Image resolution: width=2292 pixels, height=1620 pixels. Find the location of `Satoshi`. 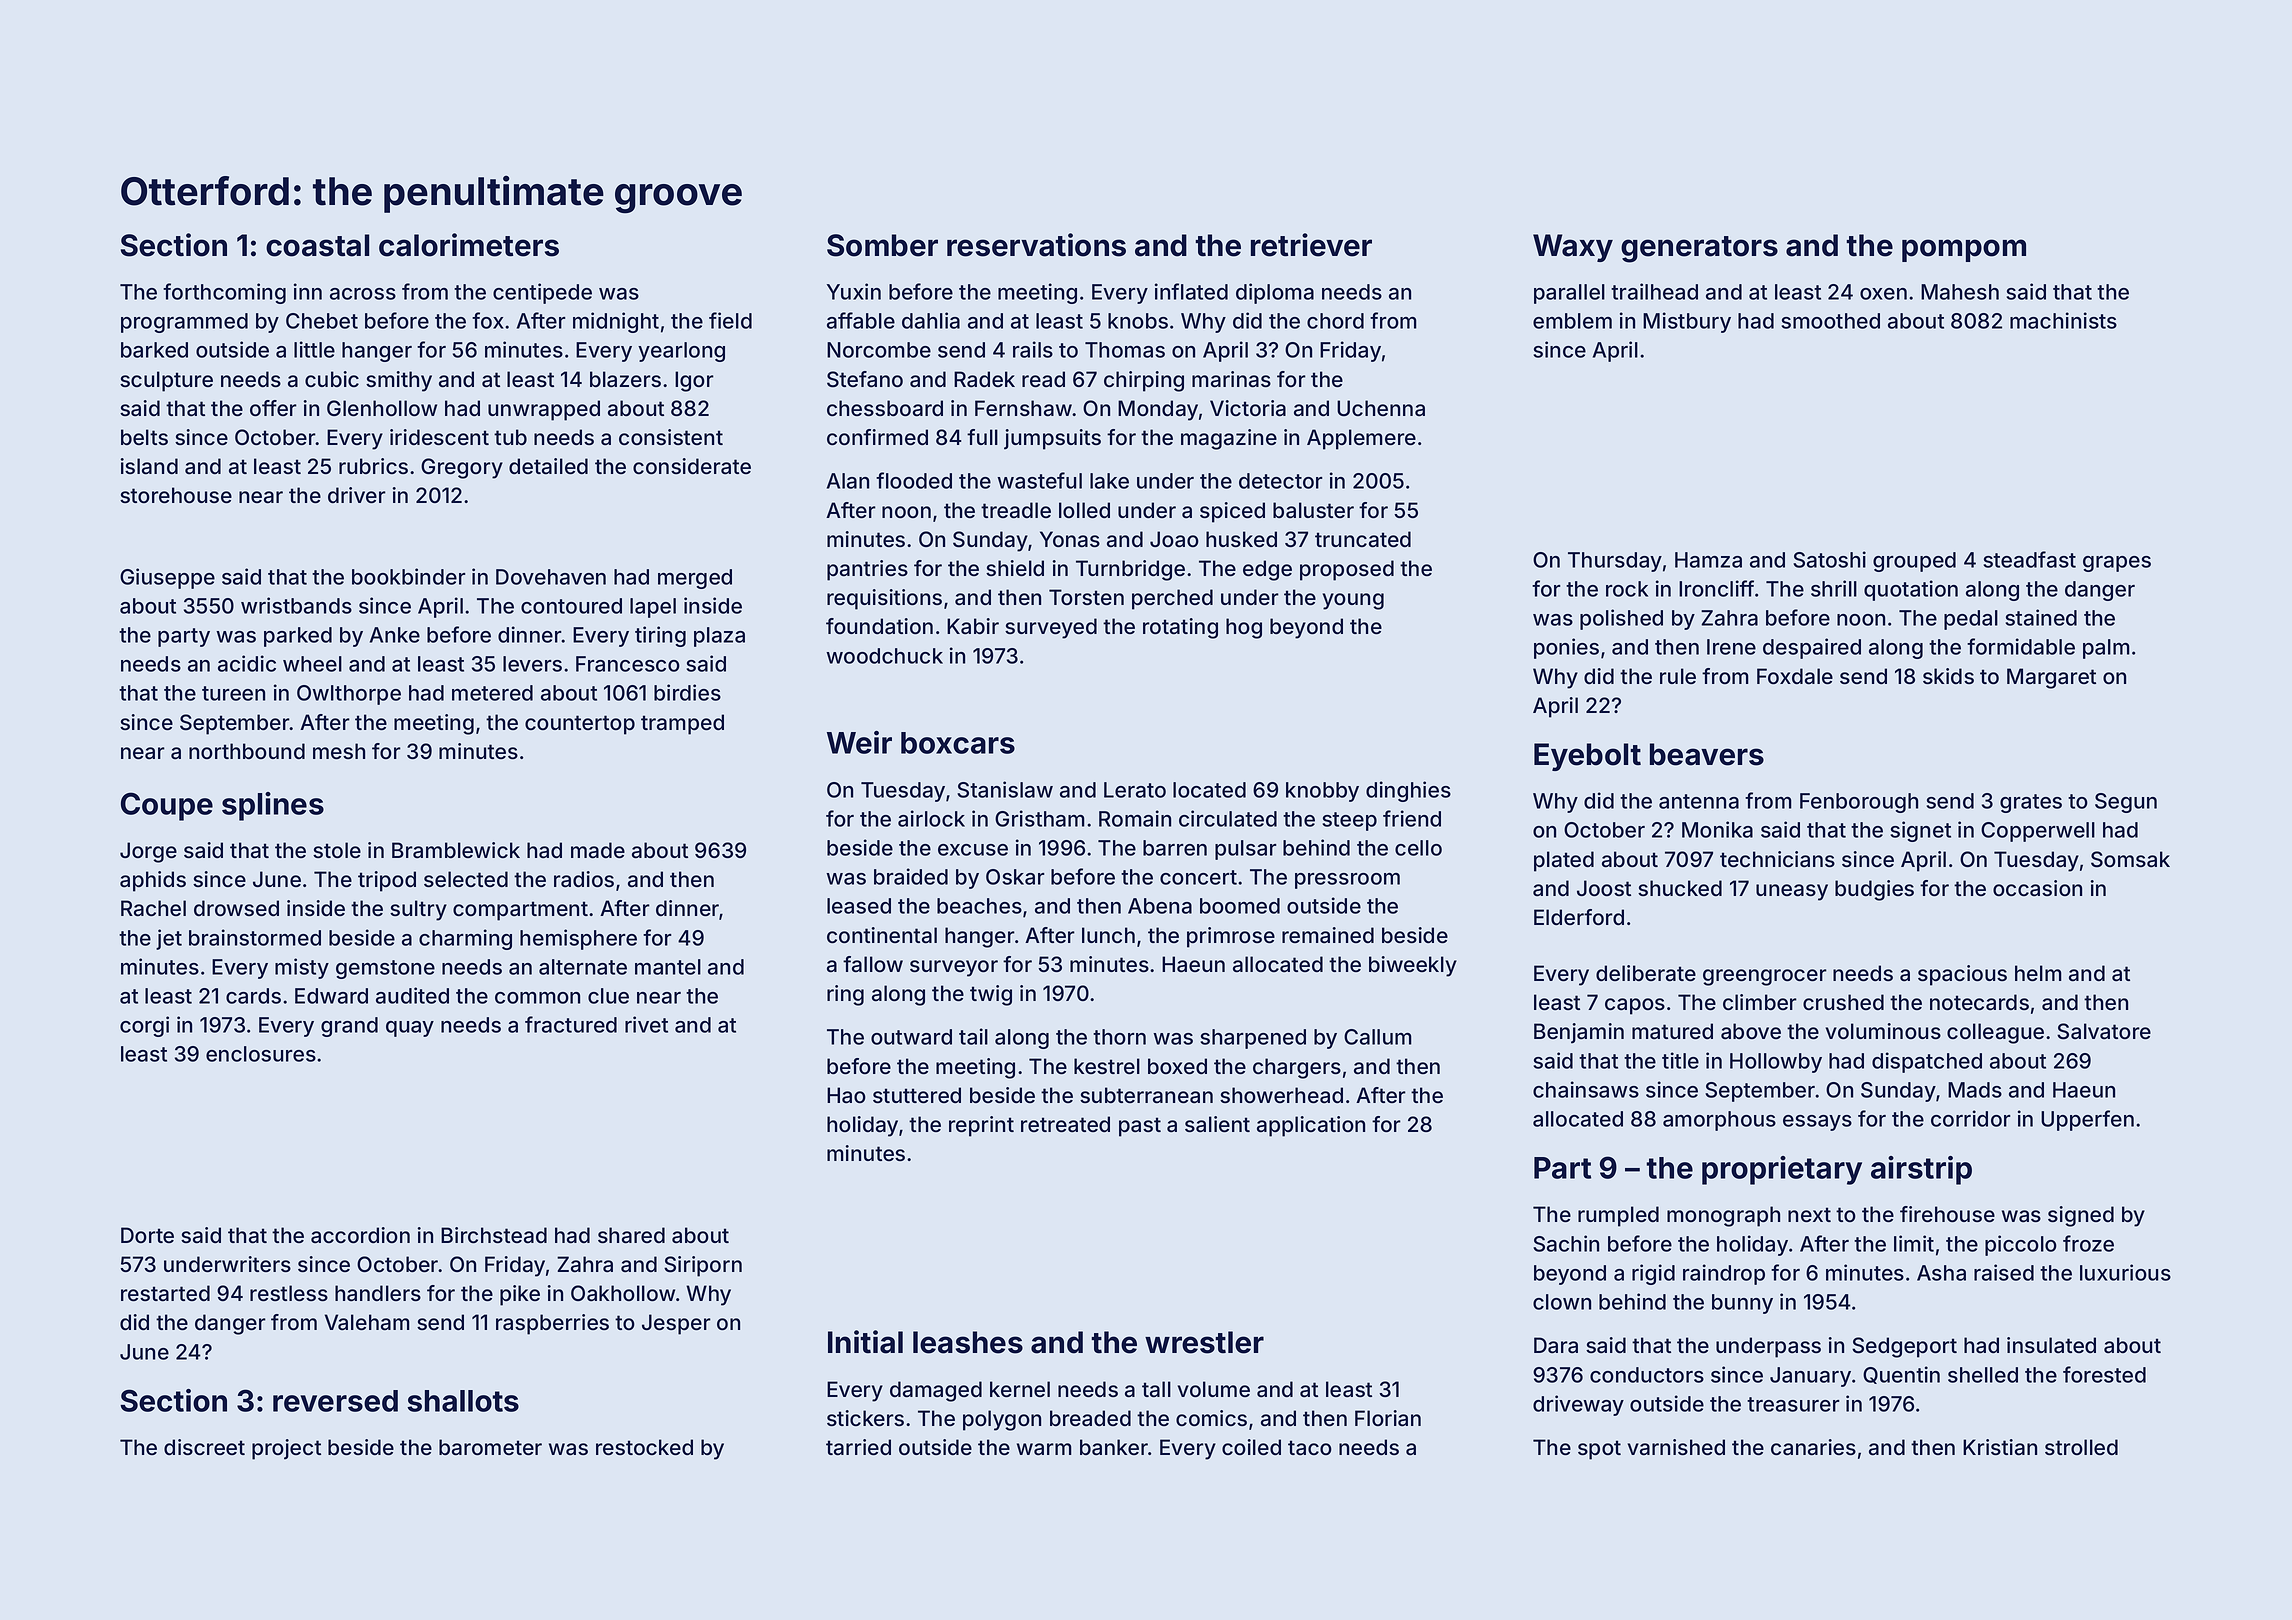

Satoshi is located at coordinates (1829, 559).
